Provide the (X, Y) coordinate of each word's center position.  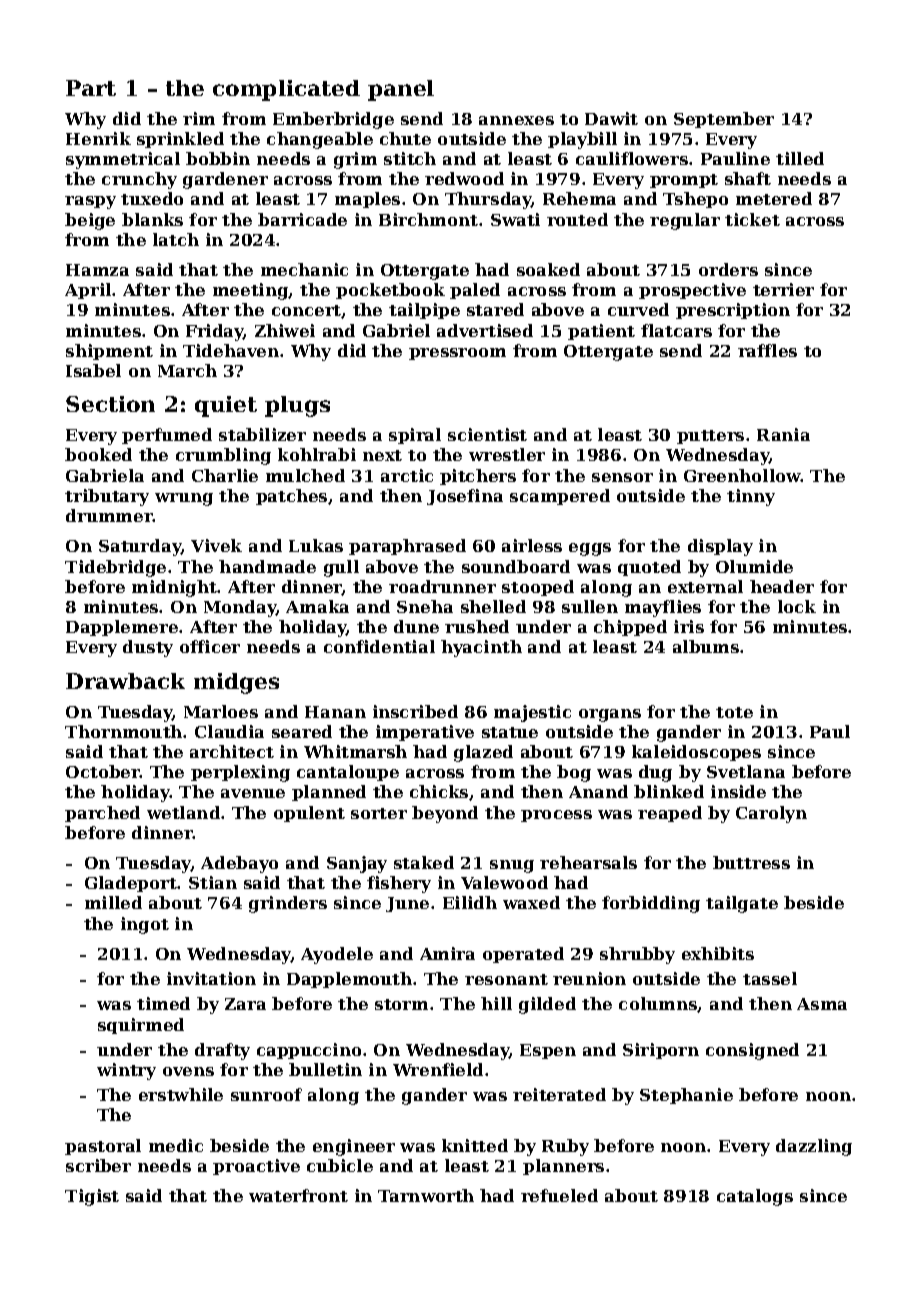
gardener (225, 180)
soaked (548, 269)
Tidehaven (231, 350)
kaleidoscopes (696, 753)
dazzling (814, 1147)
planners (563, 1167)
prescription (733, 311)
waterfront (298, 1195)
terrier (783, 289)
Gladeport (131, 884)
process (556, 816)
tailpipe (424, 311)
